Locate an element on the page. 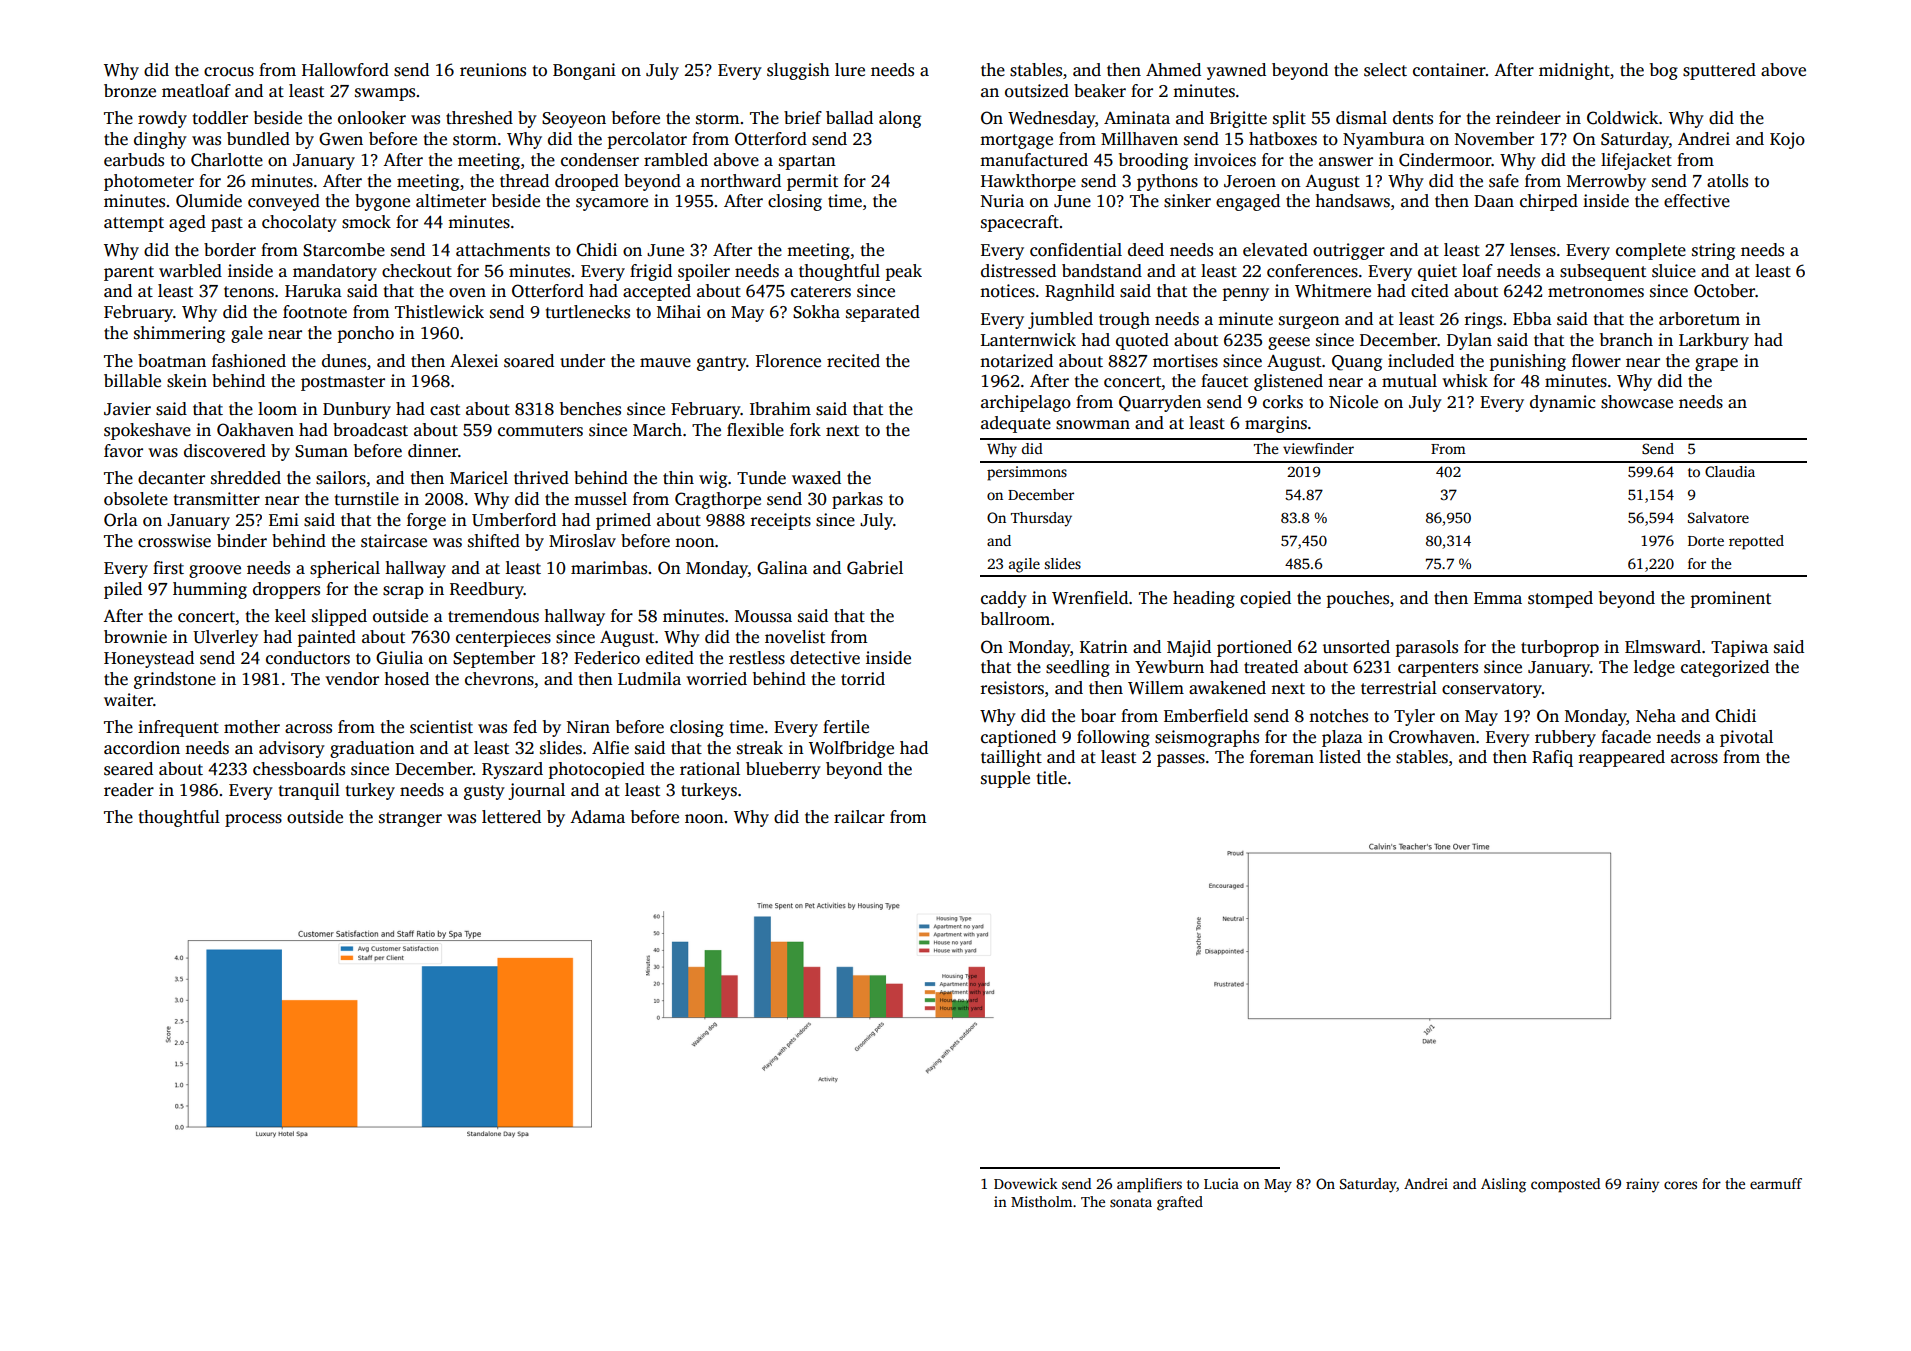 Image resolution: width=1911 pixels, height=1351 pixels. Dunbury is located at coordinates (357, 410).
